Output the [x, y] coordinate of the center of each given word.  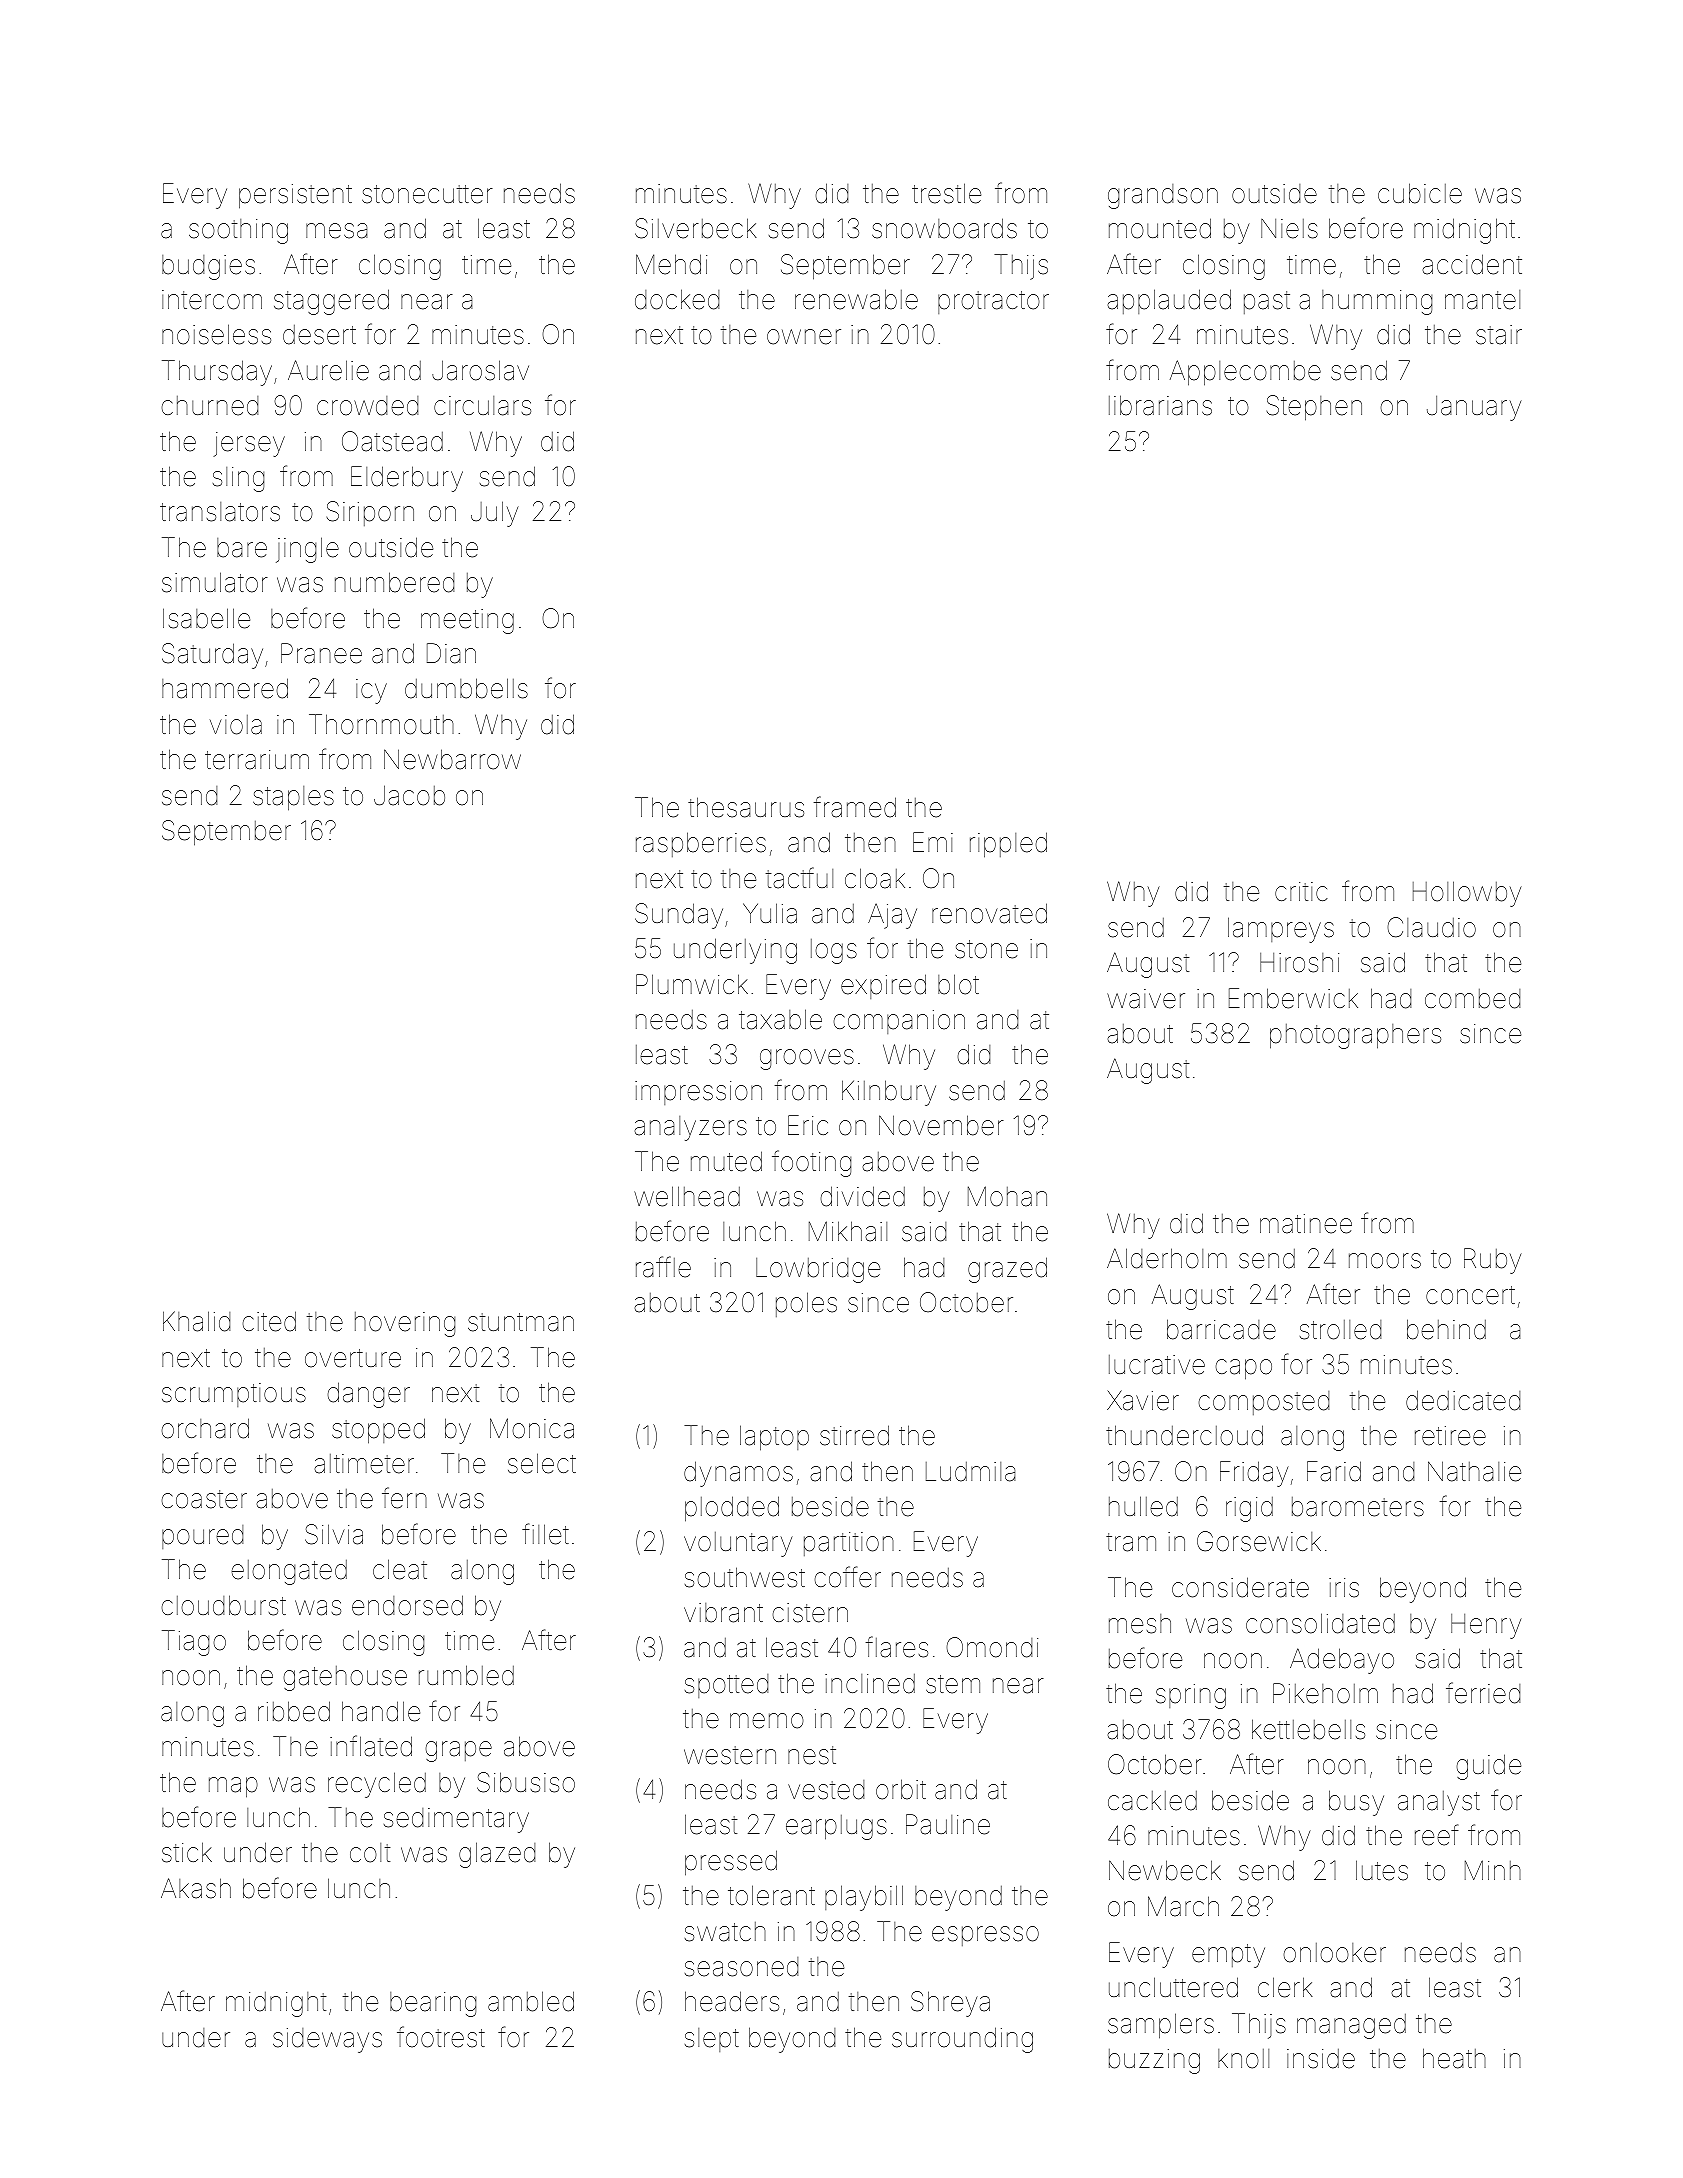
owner [804, 337]
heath [1454, 2058]
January [1474, 408]
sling [238, 479]
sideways [327, 2040]
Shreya [950, 2004]
